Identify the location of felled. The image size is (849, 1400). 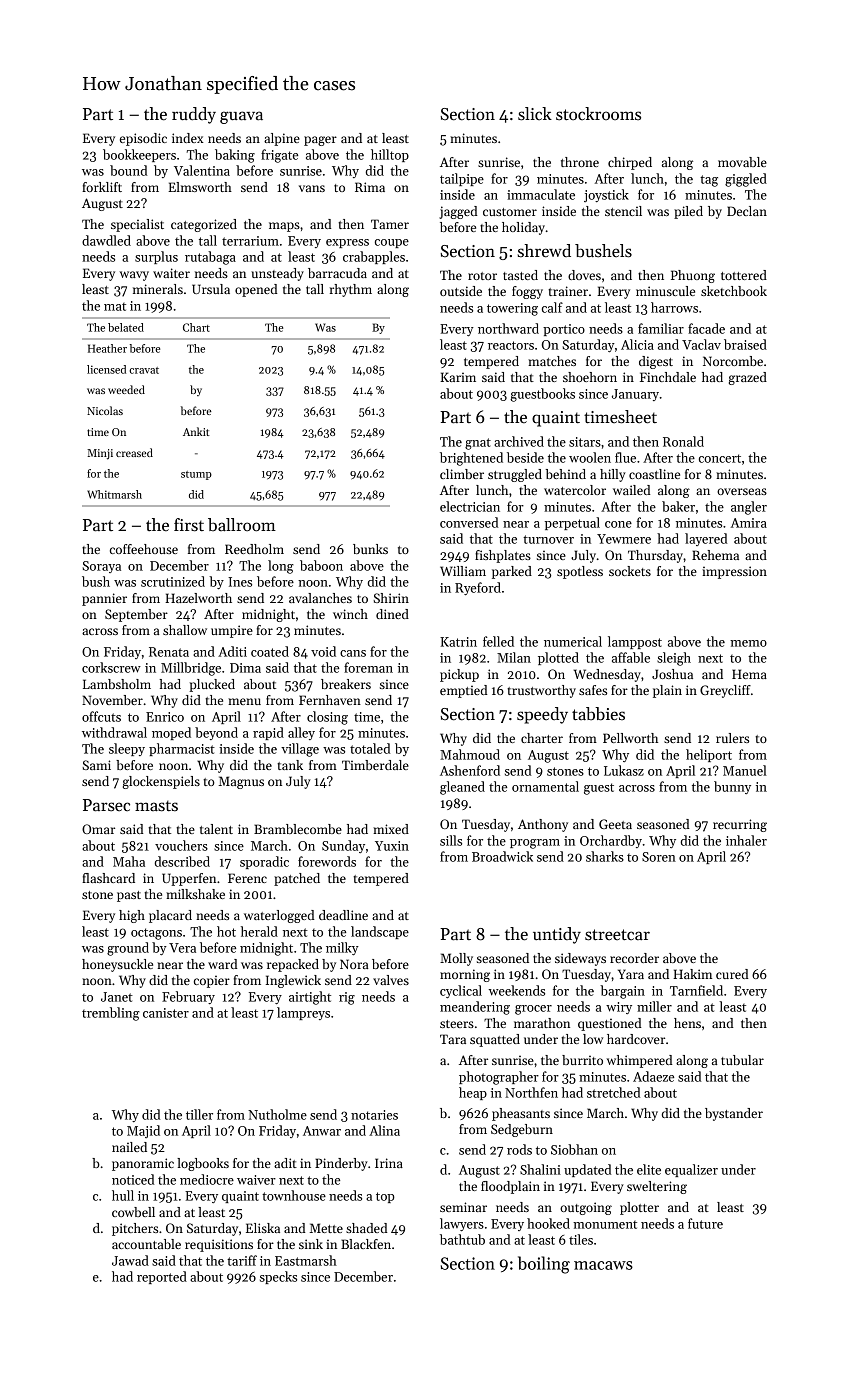
(498, 641).
